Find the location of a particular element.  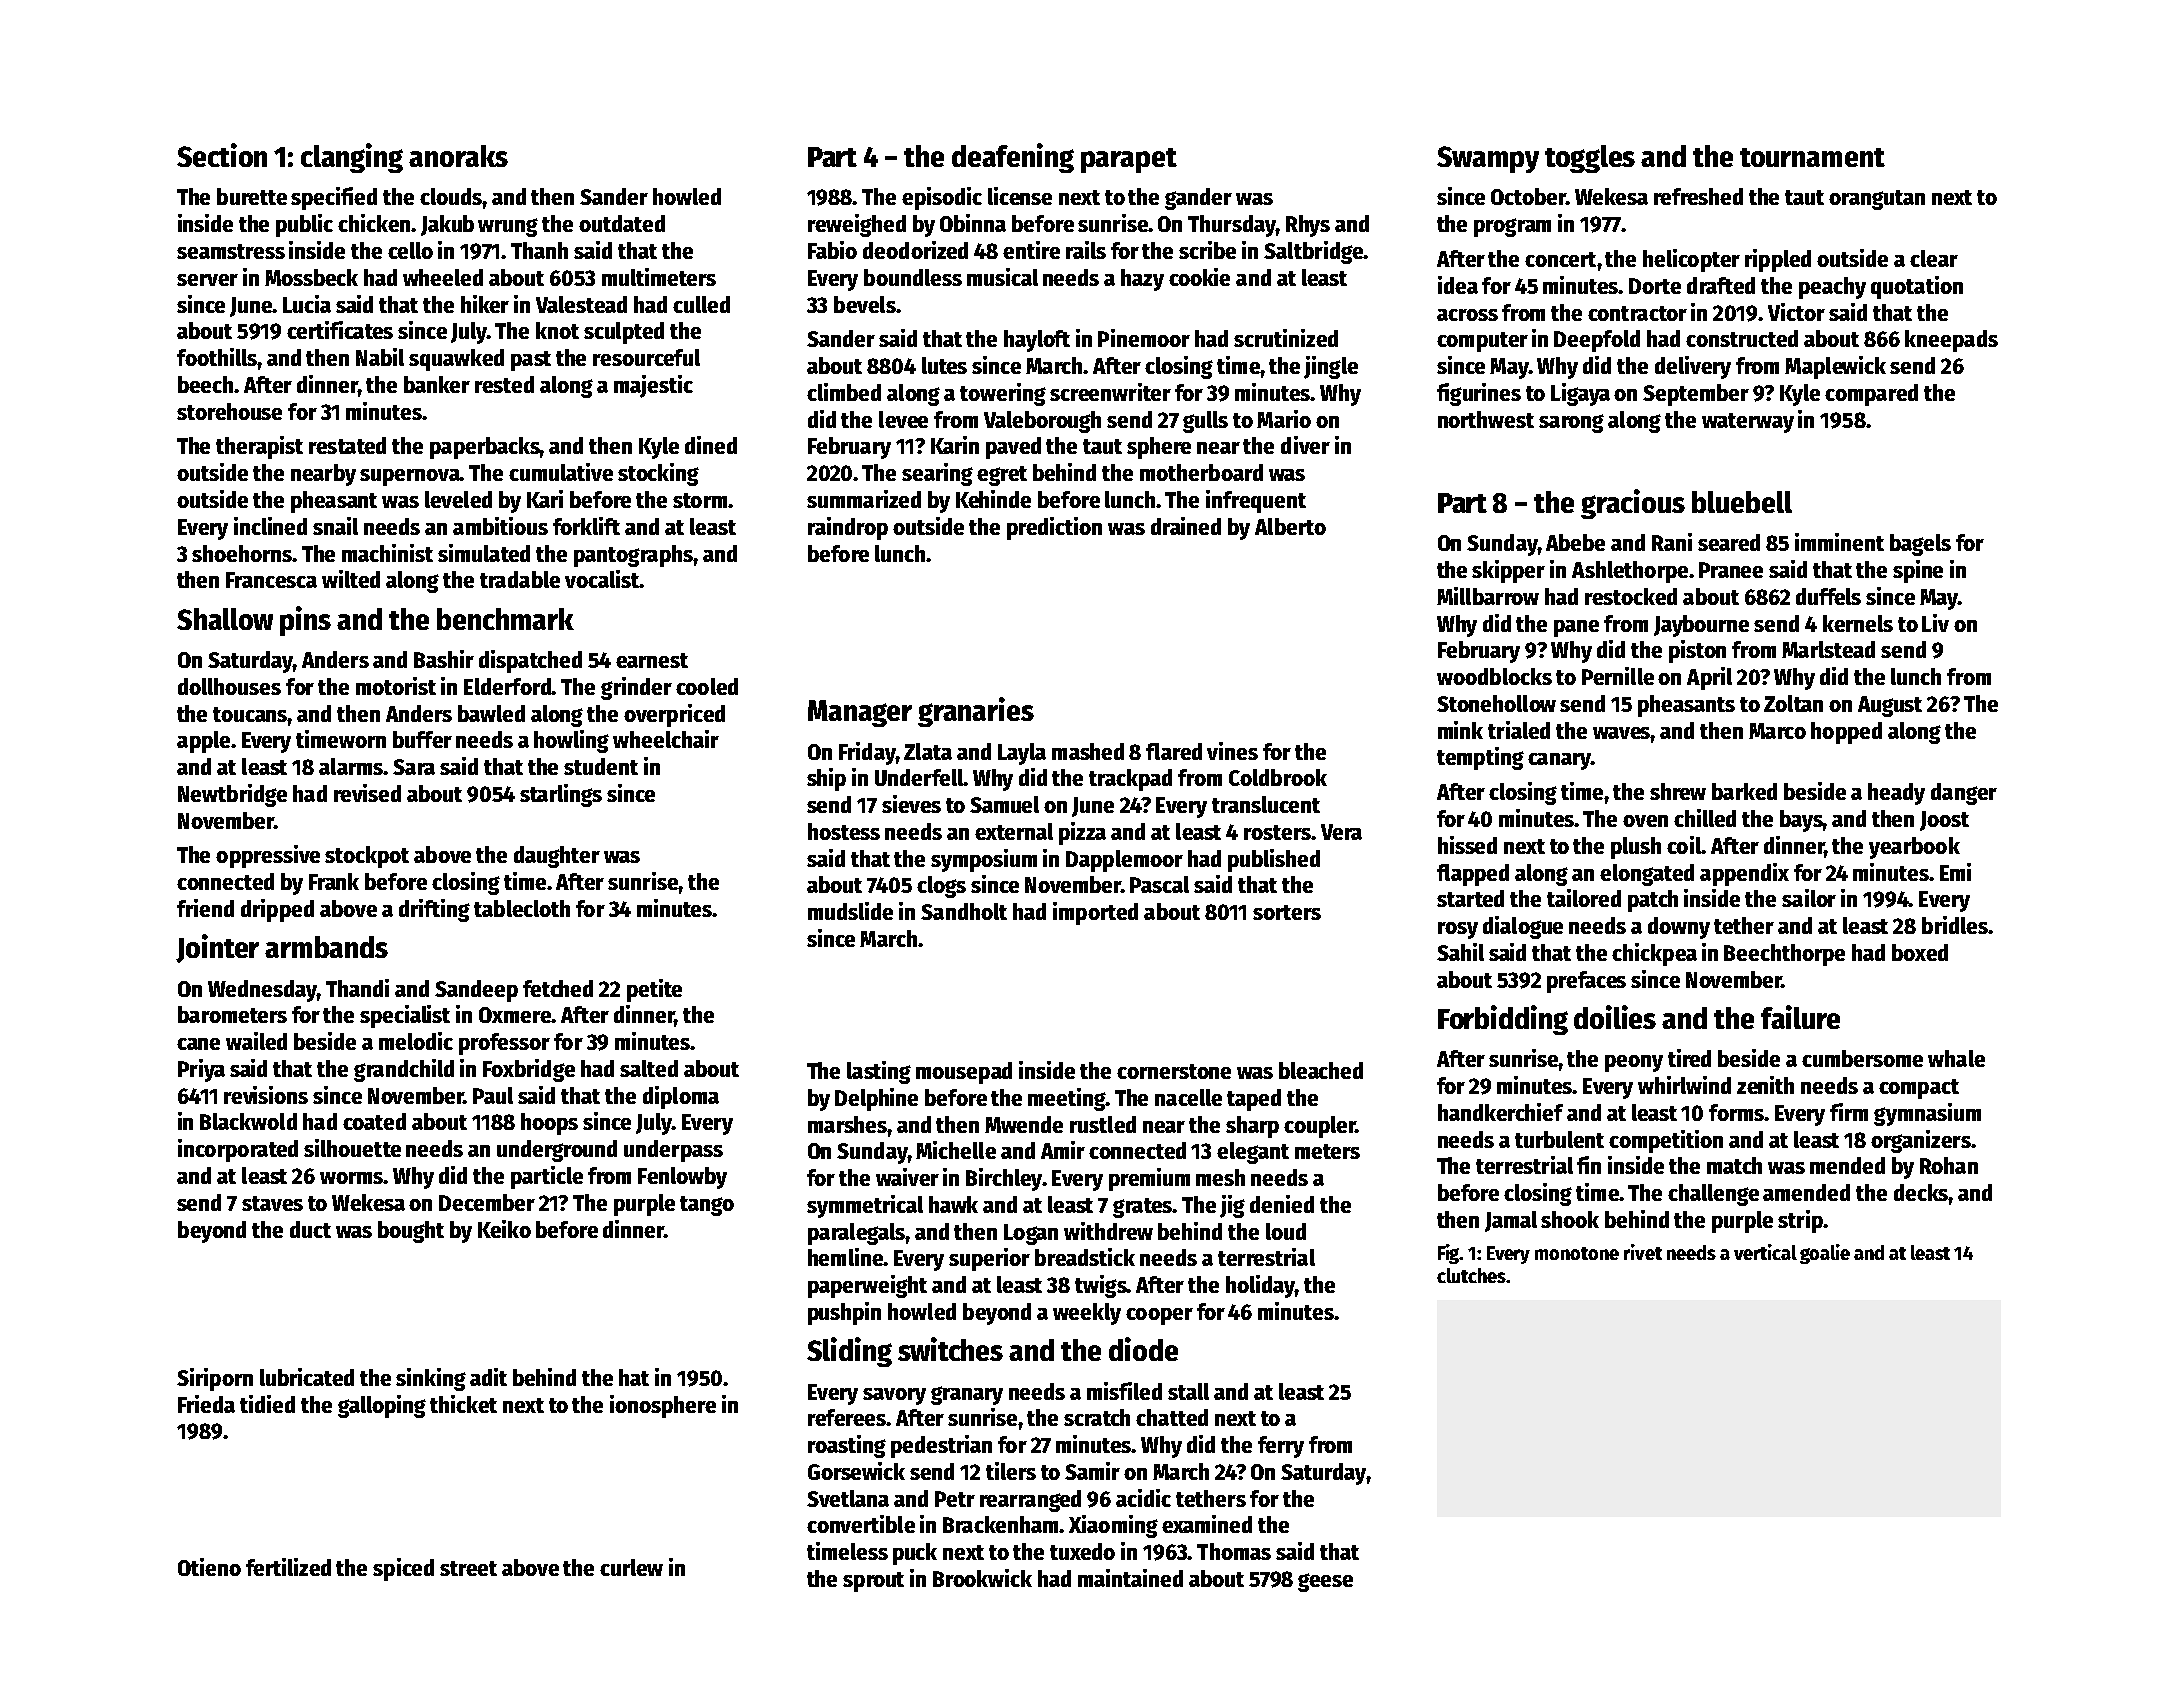

mousepad is located at coordinates (964, 1073).
